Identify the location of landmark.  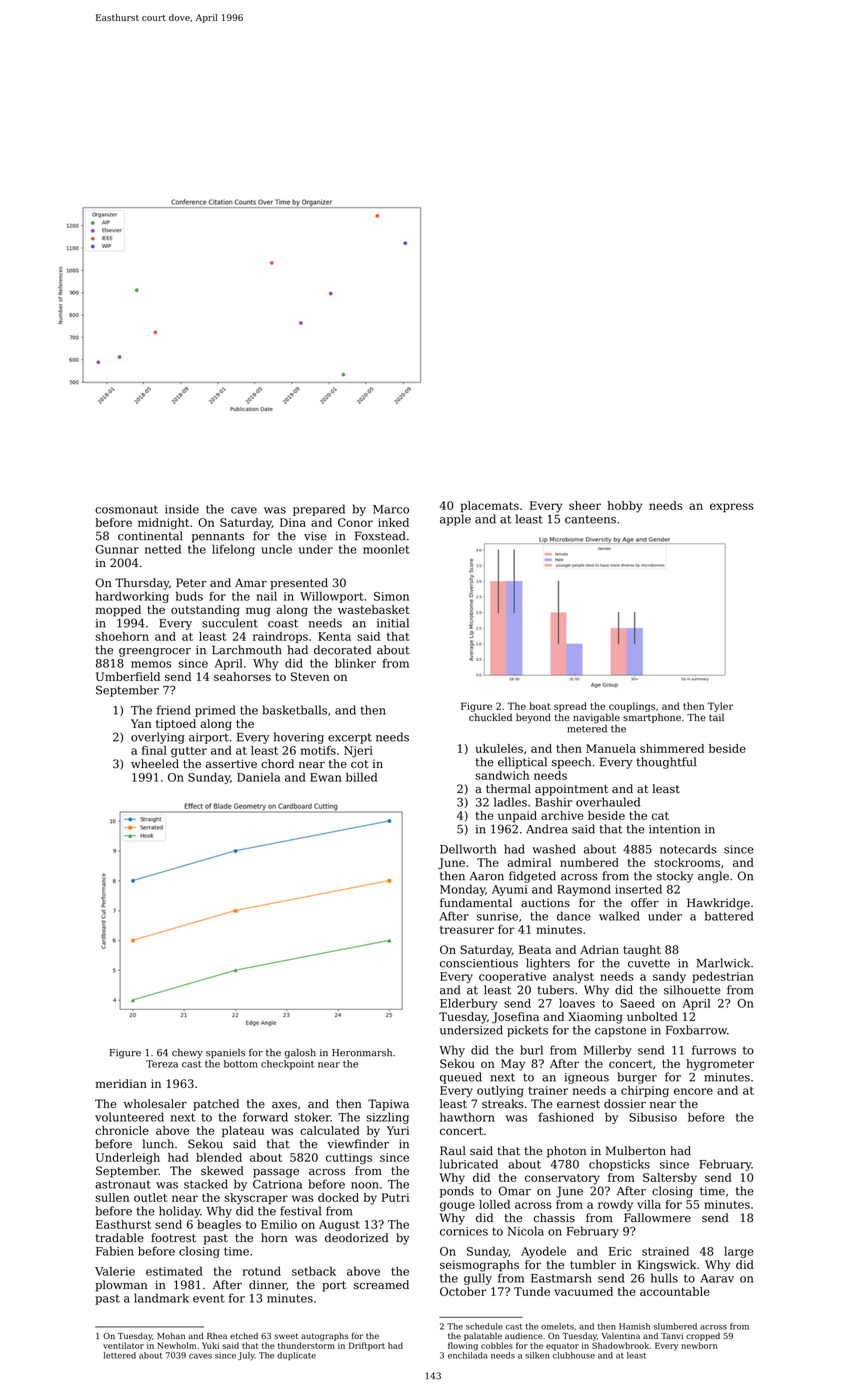
(161, 1298).
